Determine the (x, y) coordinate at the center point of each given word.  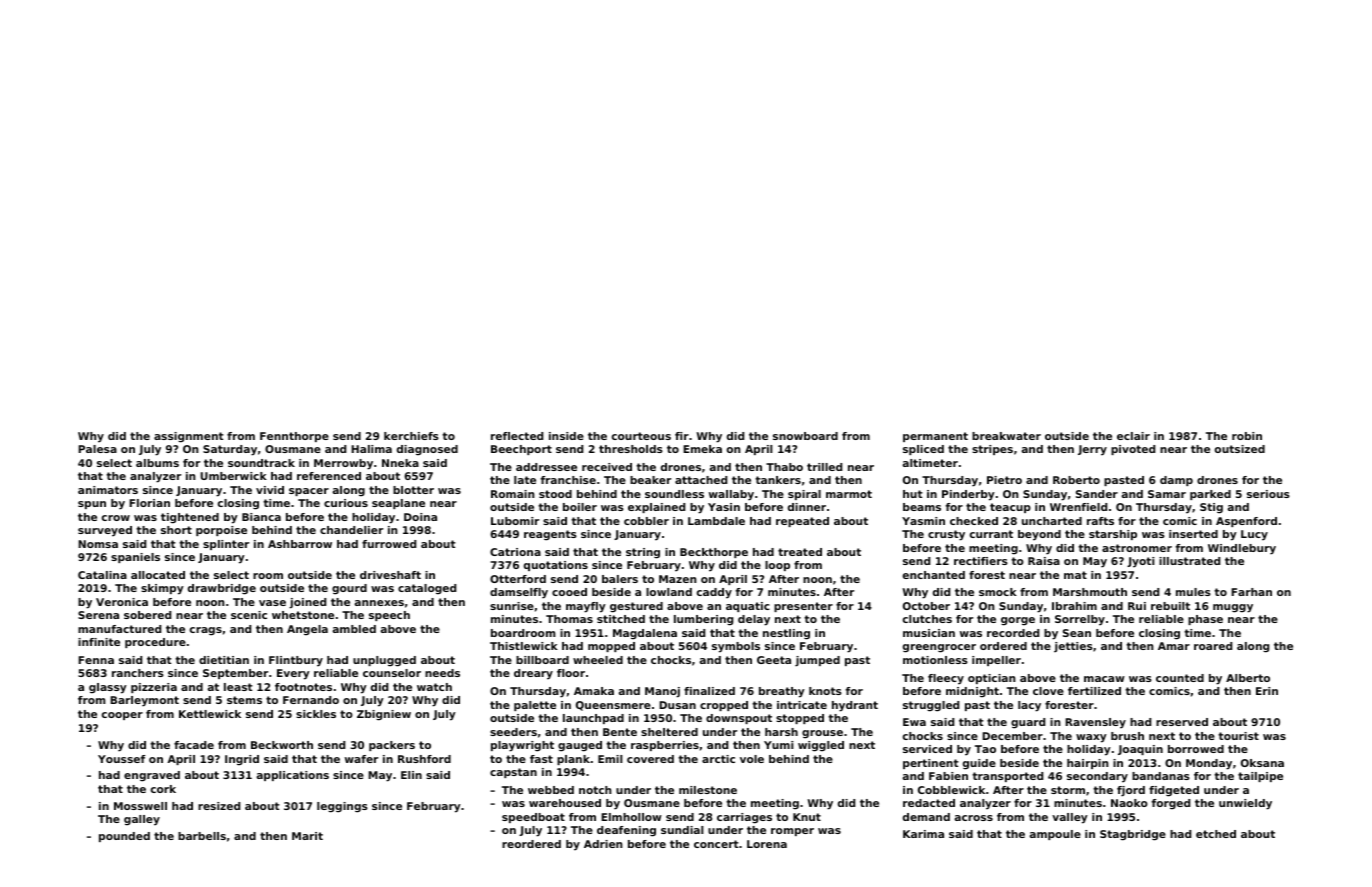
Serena (98, 615)
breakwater (1006, 436)
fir (682, 436)
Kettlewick (210, 714)
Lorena (767, 844)
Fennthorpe (294, 437)
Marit (307, 836)
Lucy (1254, 535)
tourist (1238, 736)
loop (777, 566)
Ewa (914, 722)
